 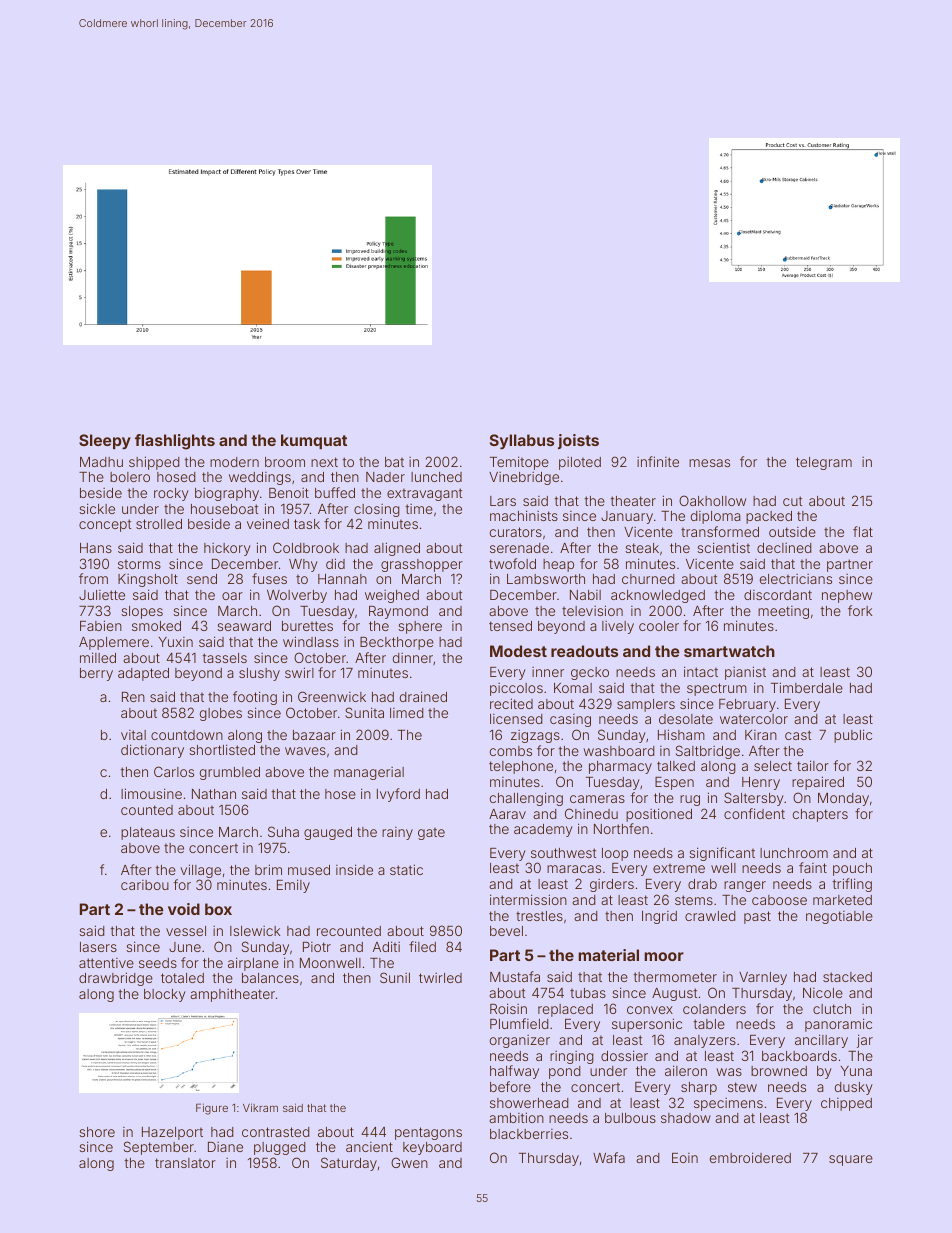 What do you see at coordinates (824, 463) in the image?
I see `telegram` at bounding box center [824, 463].
